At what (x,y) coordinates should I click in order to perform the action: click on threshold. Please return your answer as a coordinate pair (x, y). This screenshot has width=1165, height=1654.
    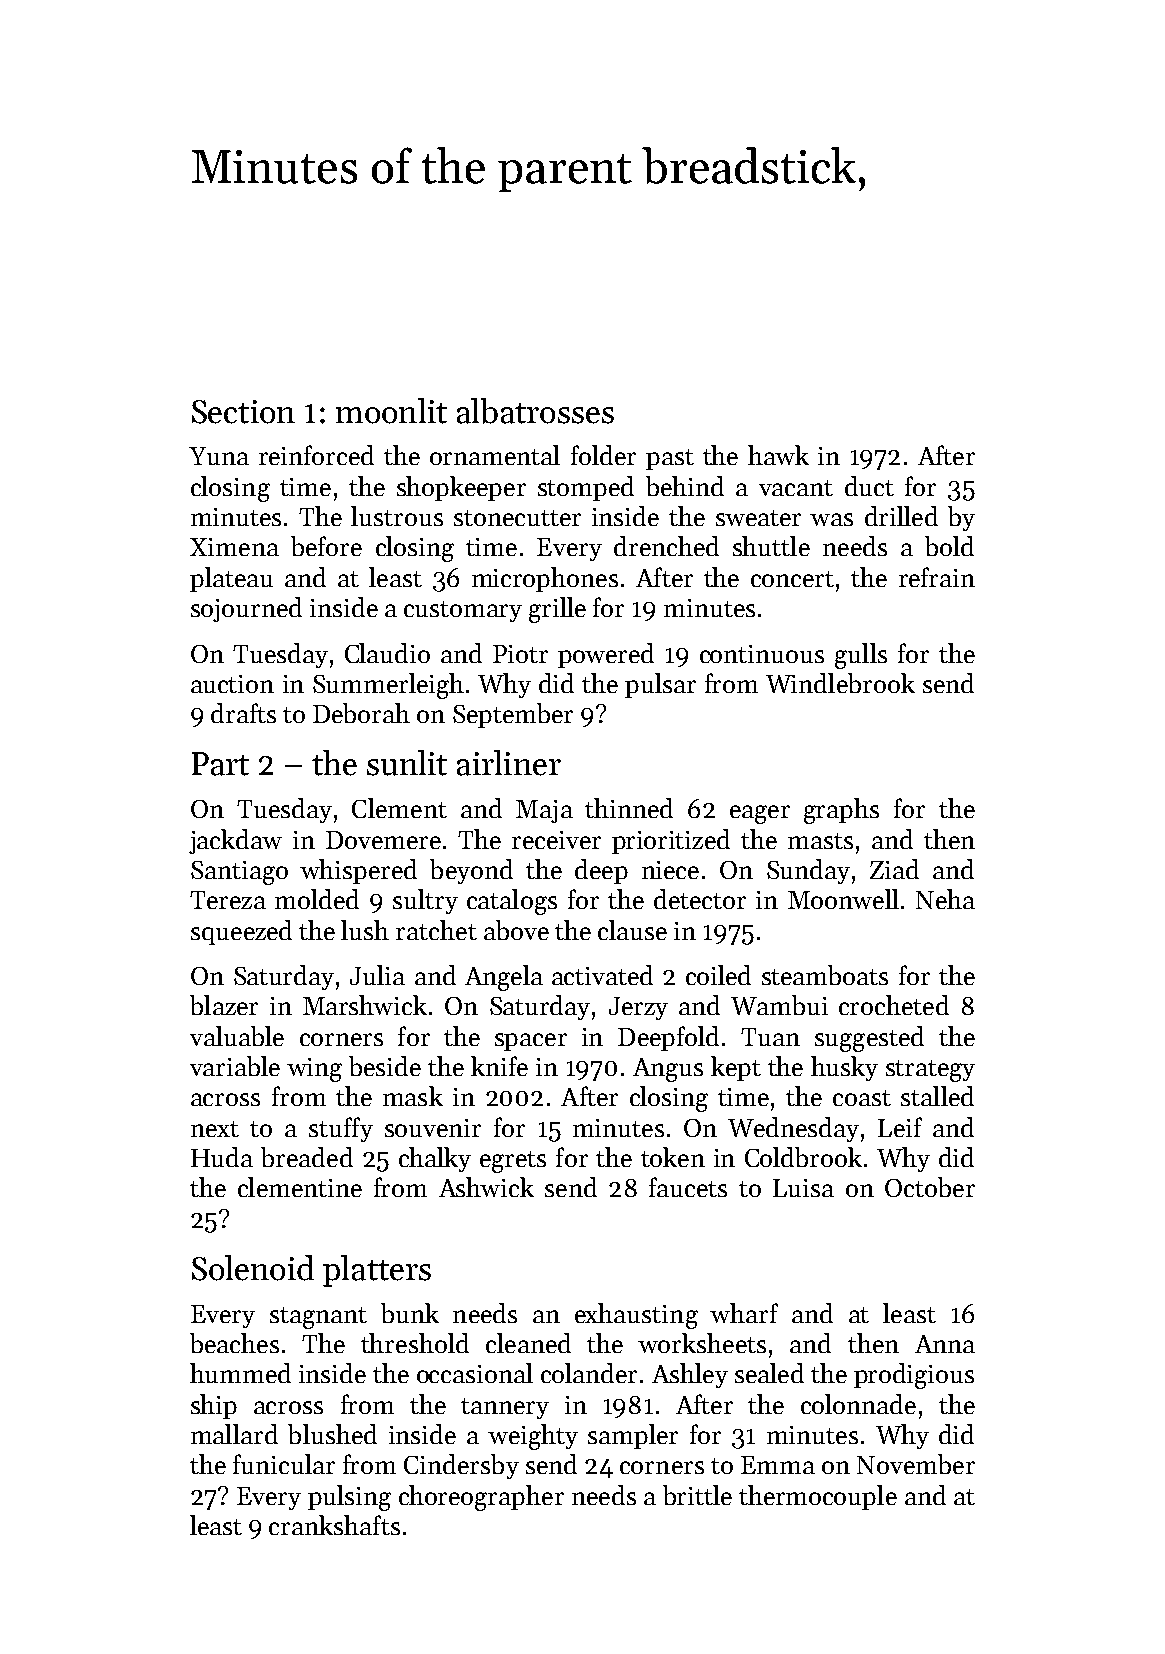
    Looking at the image, I should click on (415, 1343).
